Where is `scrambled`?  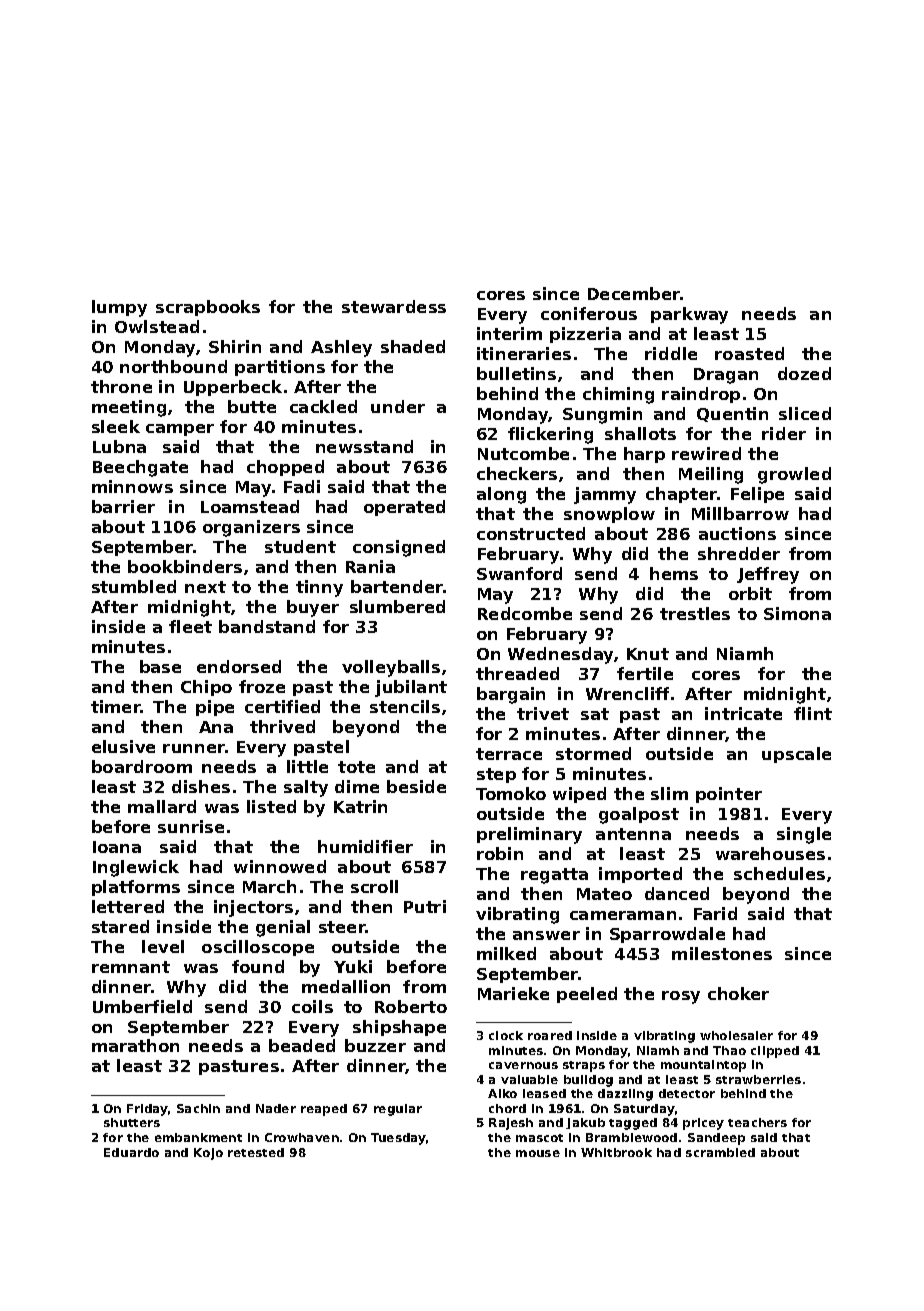
scrambled is located at coordinates (720, 1152).
